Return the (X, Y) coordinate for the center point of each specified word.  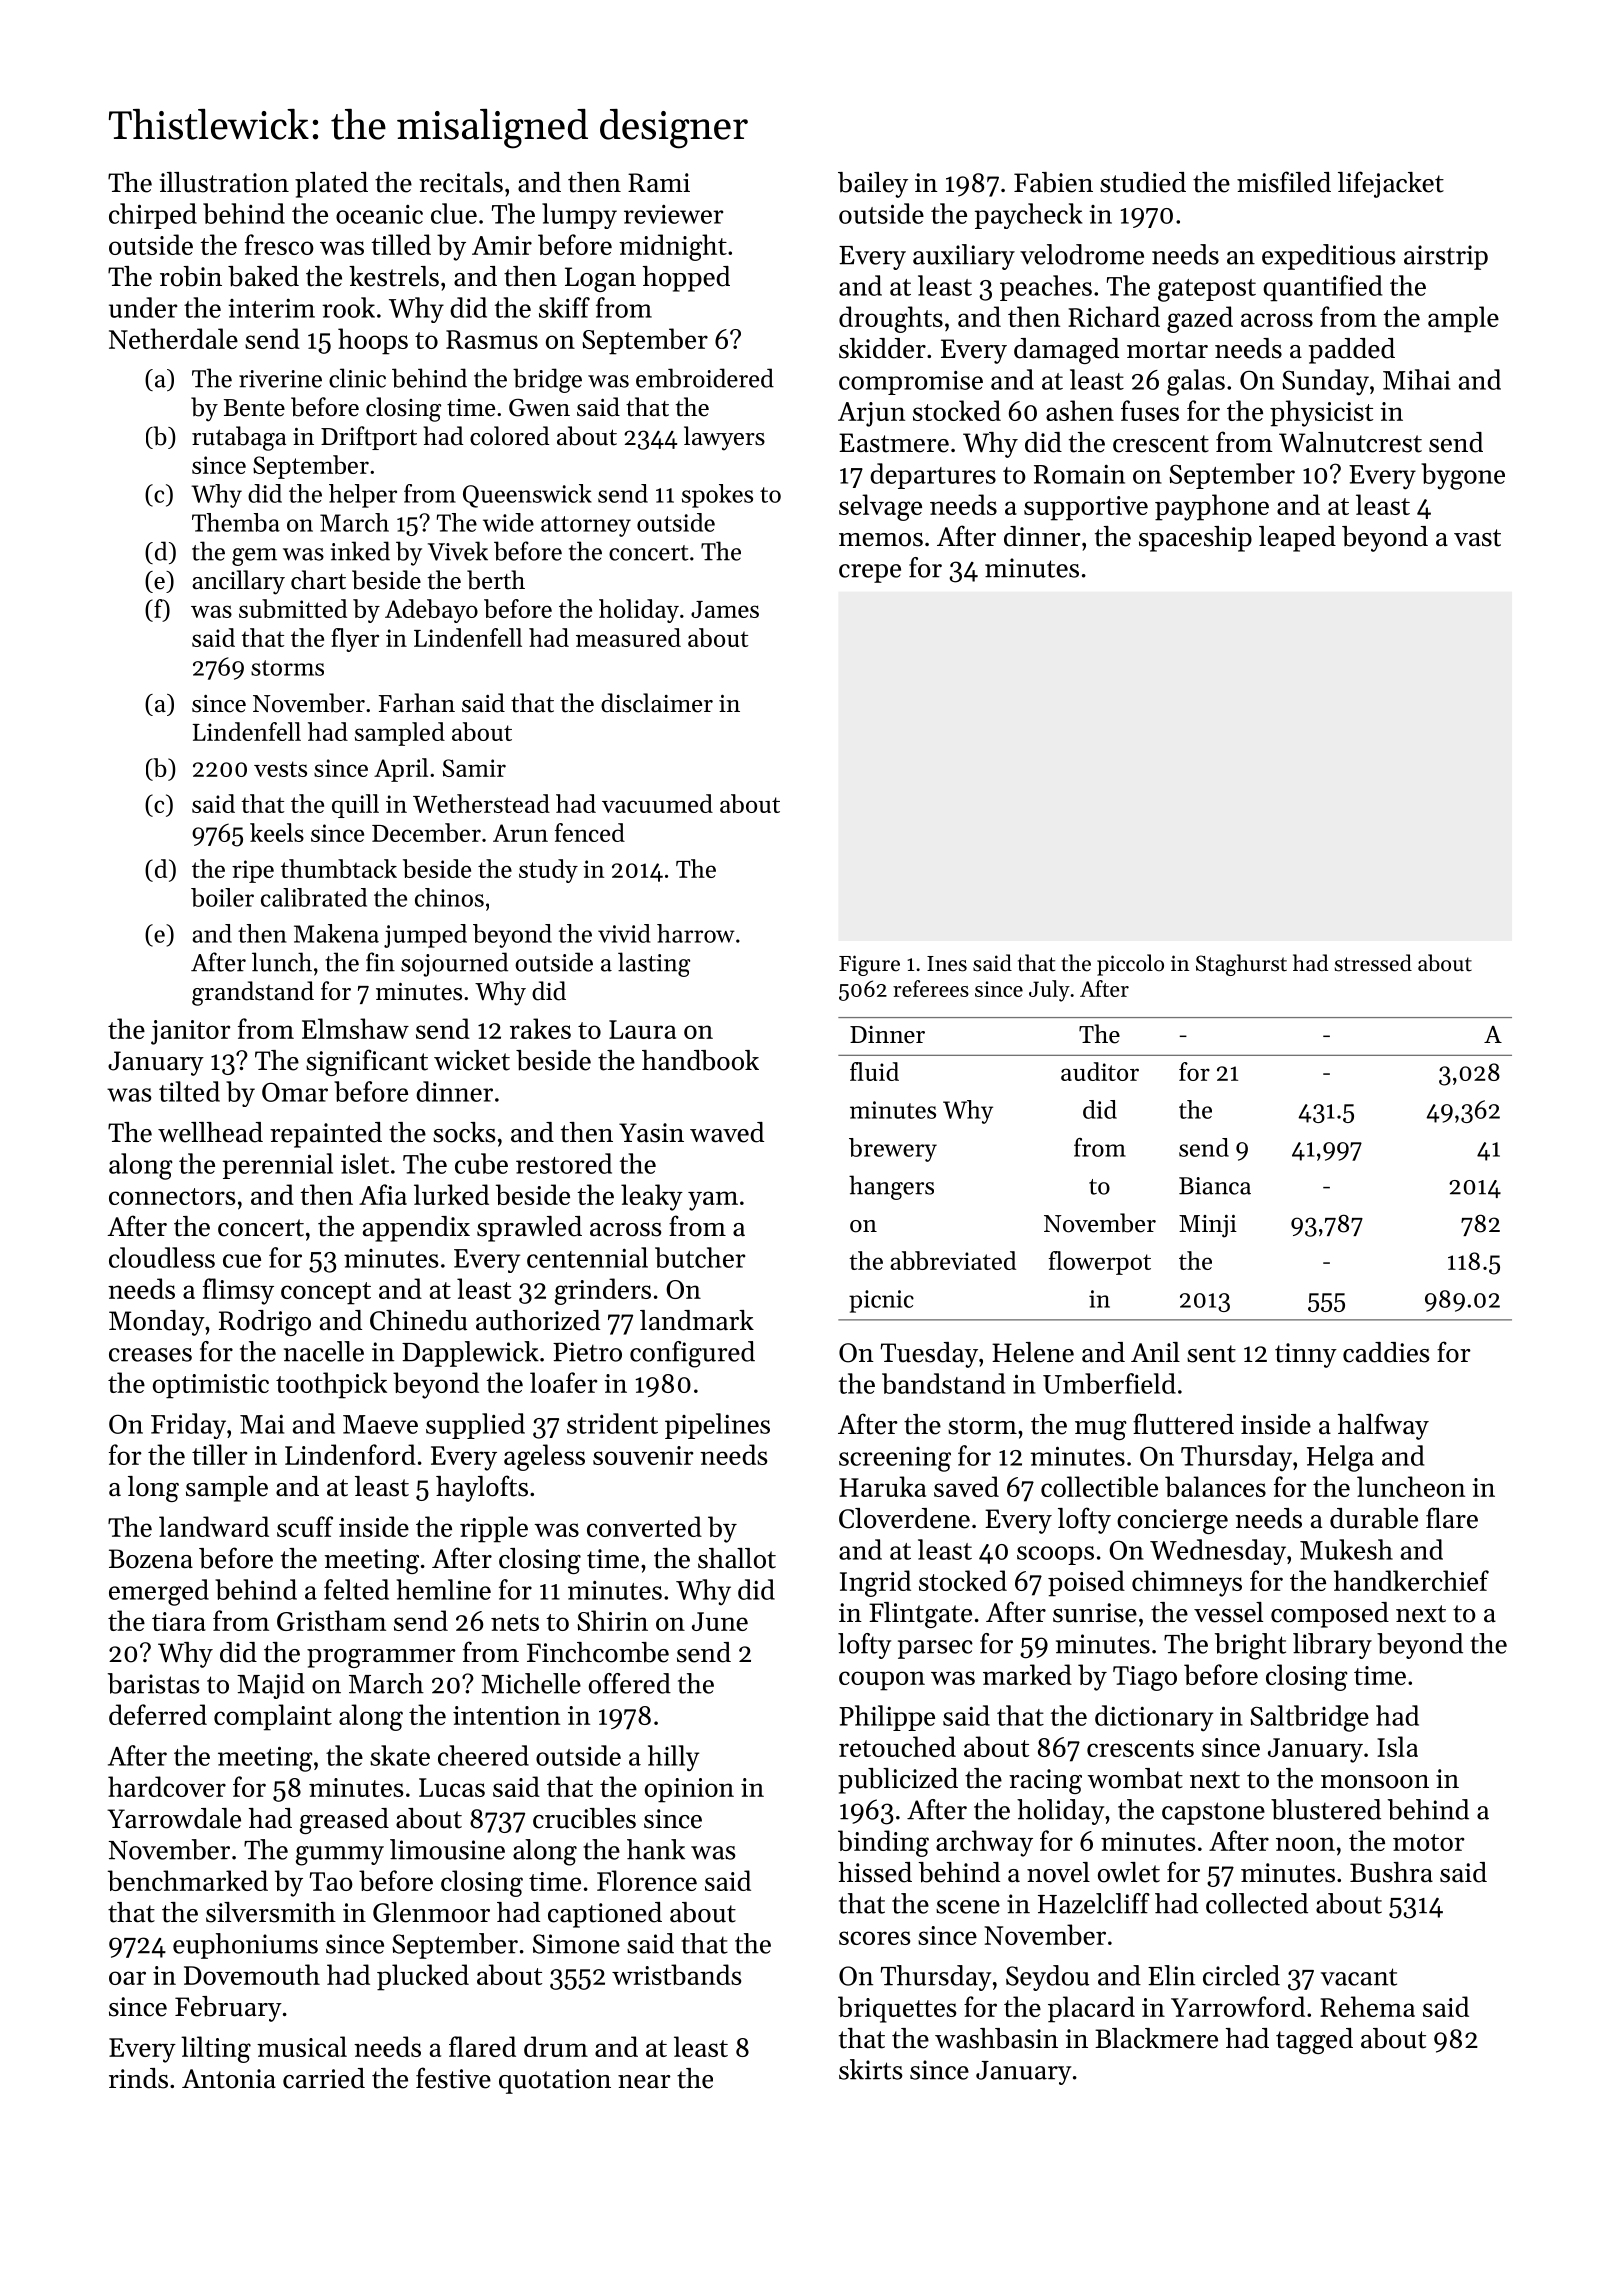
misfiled (1284, 182)
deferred (158, 1714)
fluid (874, 1071)
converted (644, 1526)
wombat (1135, 1778)
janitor (191, 1032)
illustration (224, 182)
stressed (1373, 963)
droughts (891, 319)
